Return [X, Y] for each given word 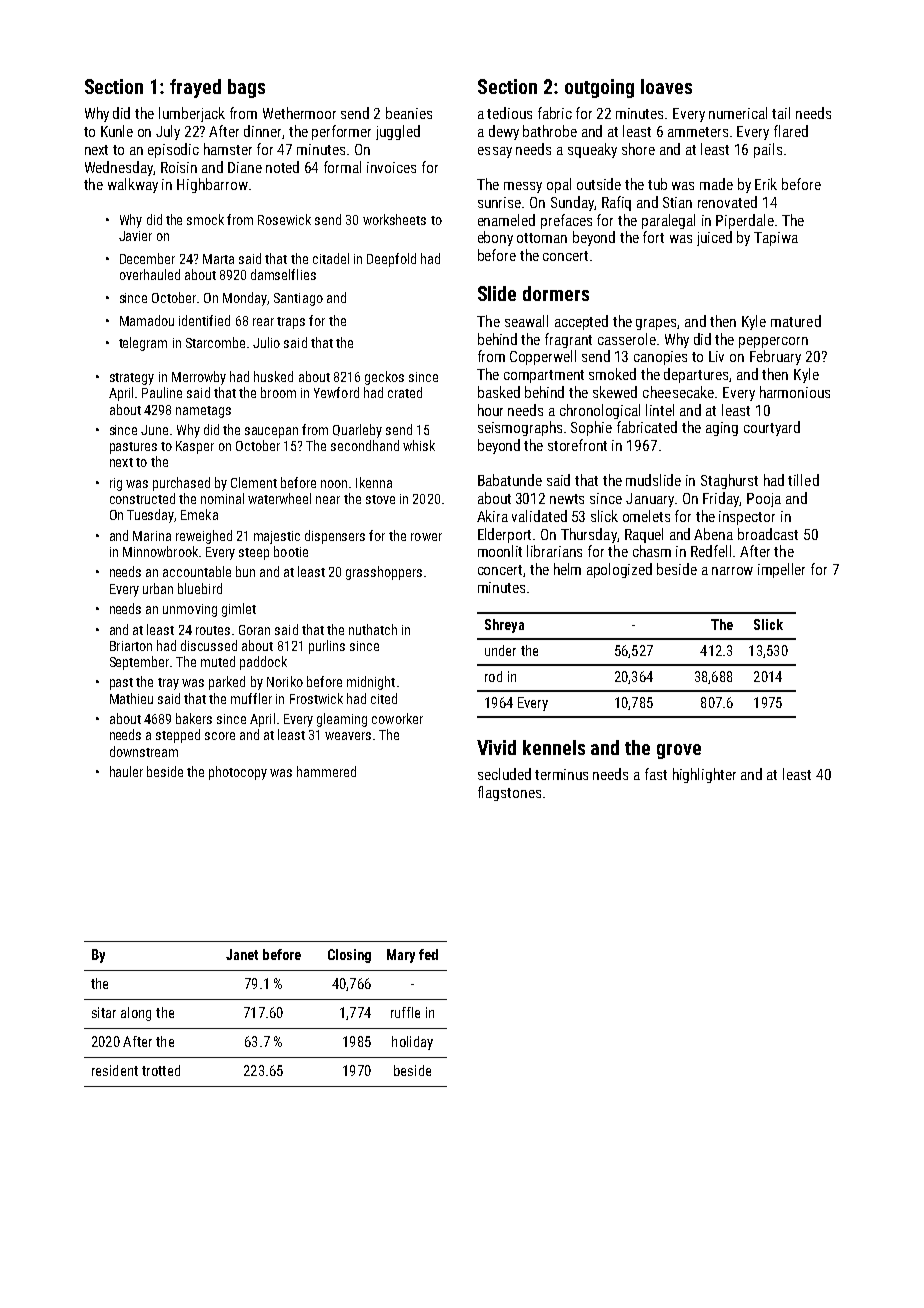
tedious [509, 113]
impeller [781, 570]
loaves [666, 86]
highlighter [704, 775]
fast [656, 774]
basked [499, 392]
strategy [132, 379]
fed [428, 954]
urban [158, 588]
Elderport [504, 535]
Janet [242, 954]
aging [722, 429]
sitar [104, 1012]
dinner [263, 132]
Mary [401, 956]
